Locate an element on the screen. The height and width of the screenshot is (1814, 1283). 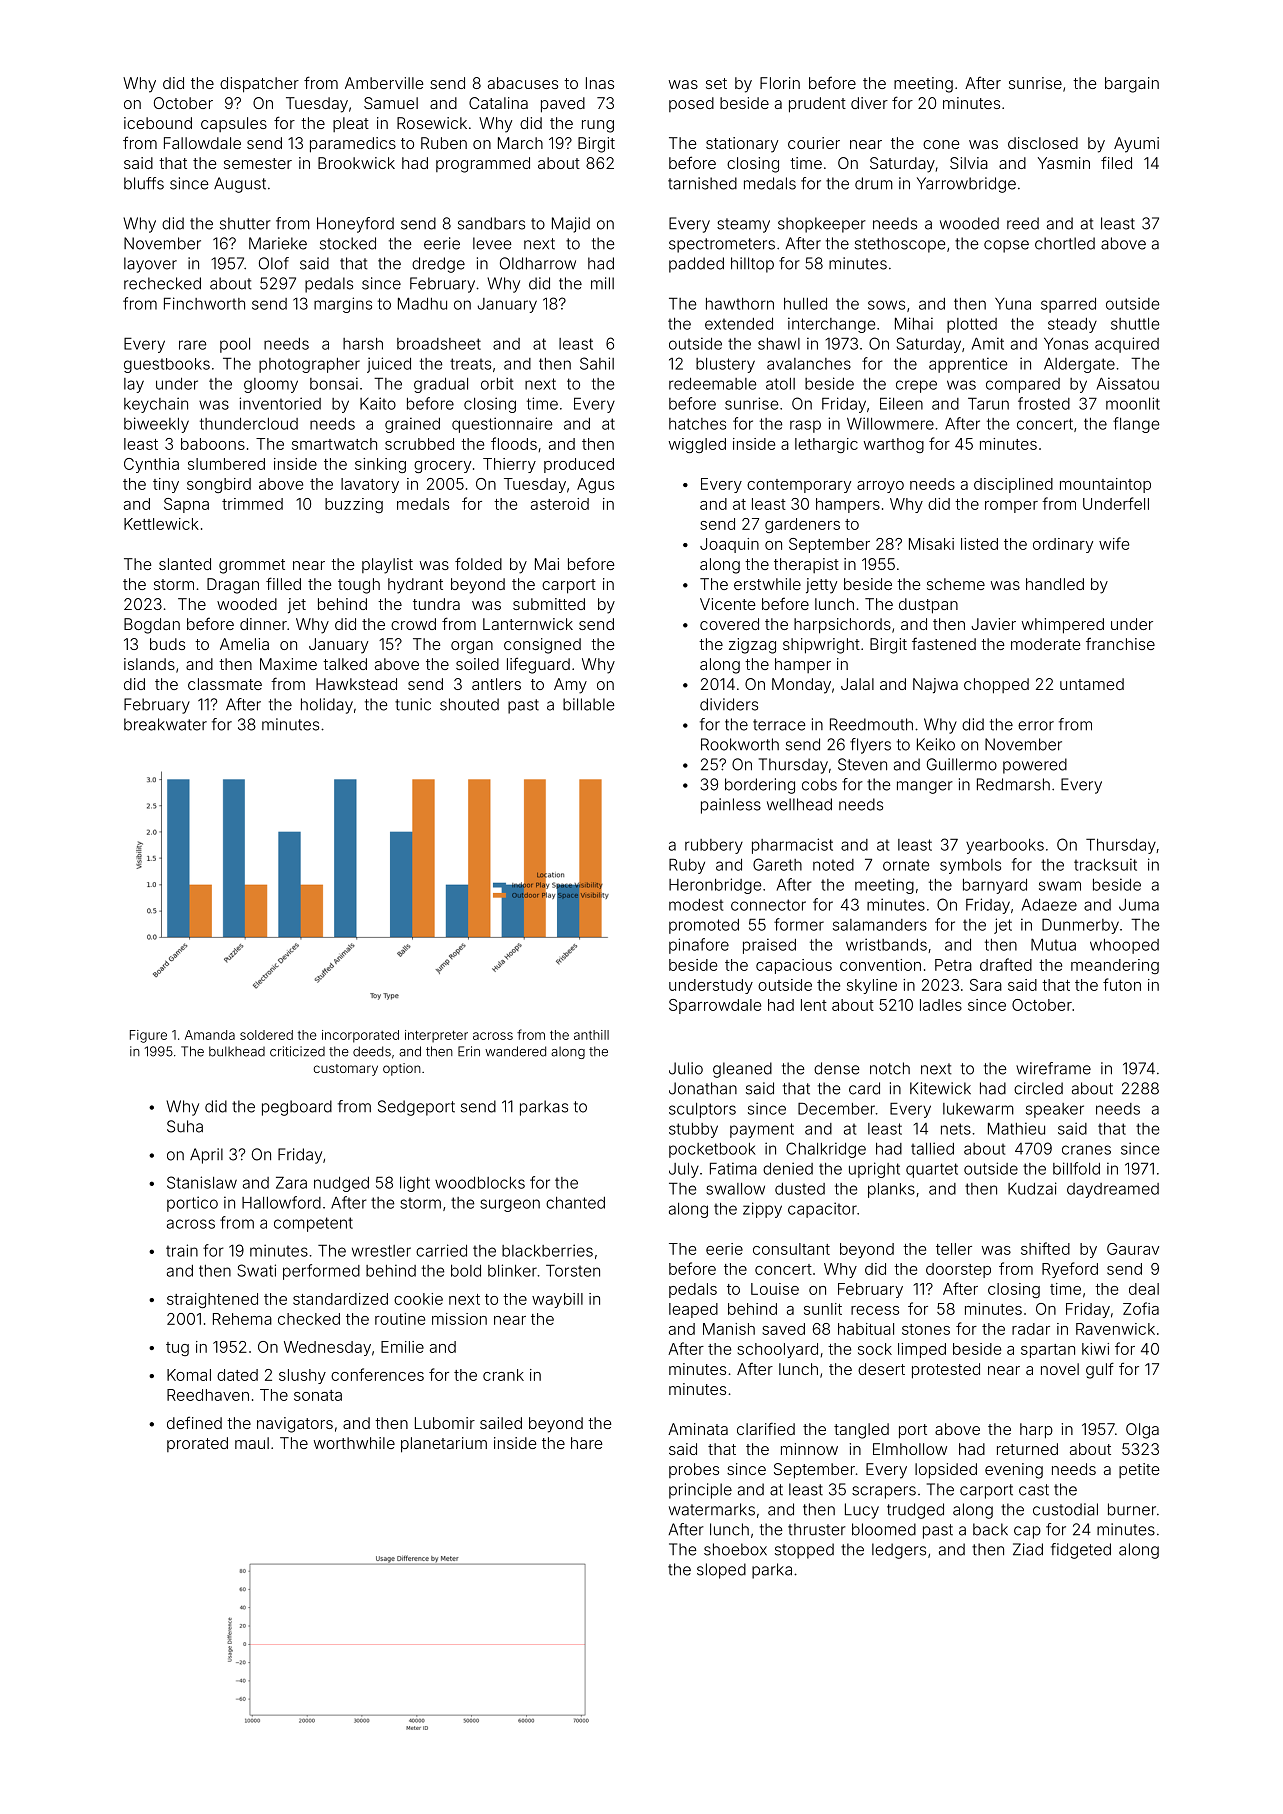
surgeon is located at coordinates (510, 1205).
